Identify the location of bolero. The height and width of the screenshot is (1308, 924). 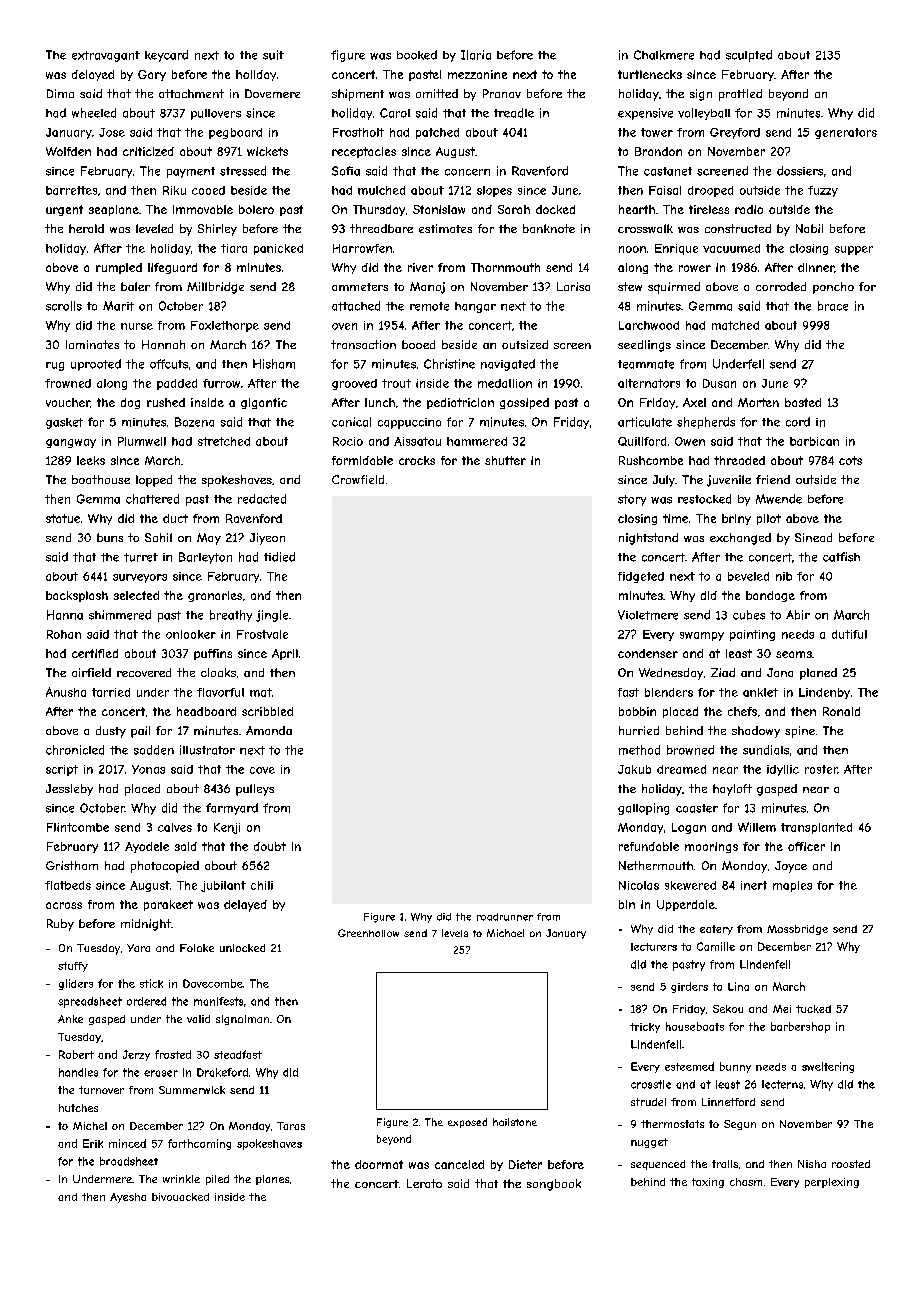
(256, 209).
